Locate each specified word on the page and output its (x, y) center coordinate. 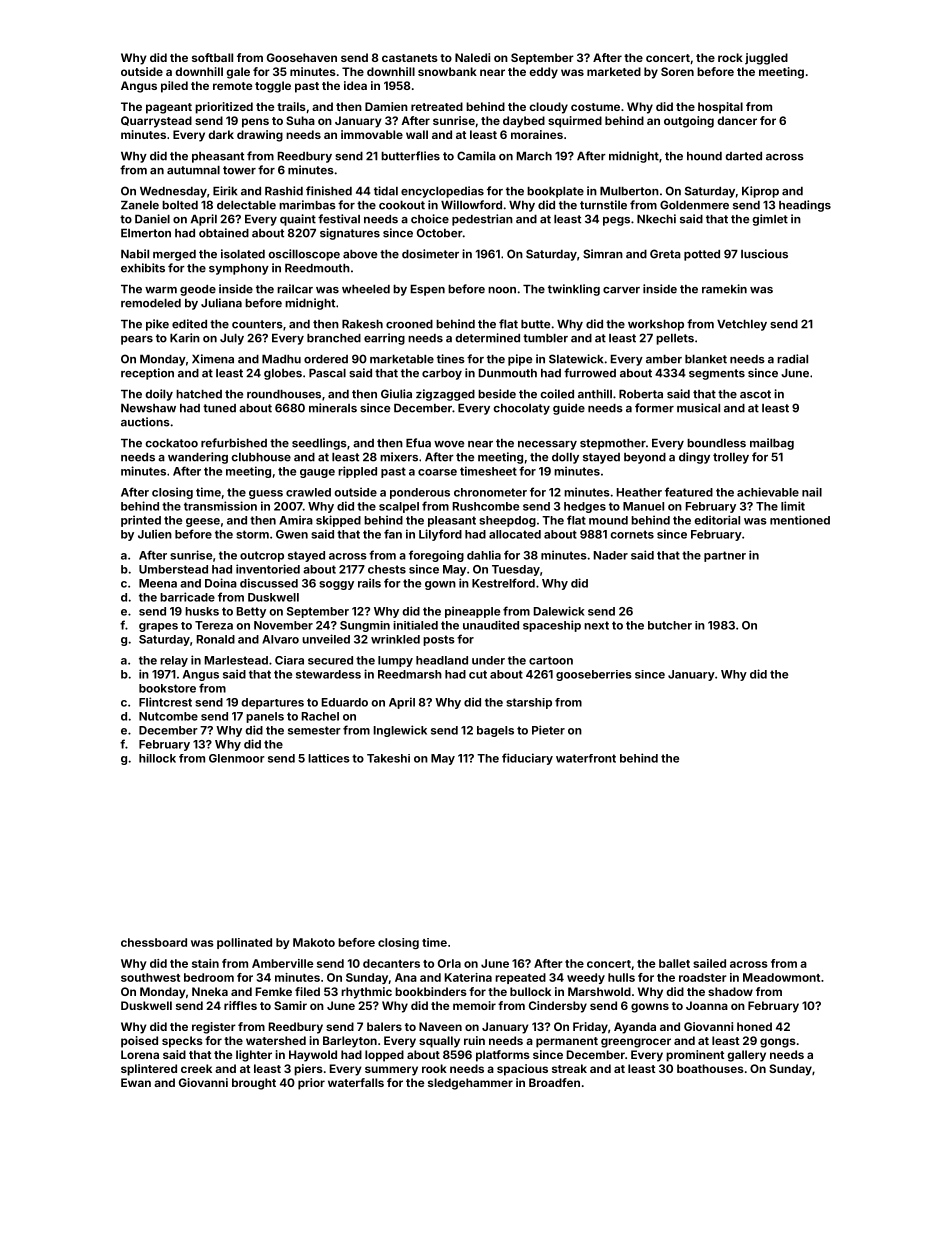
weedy (586, 978)
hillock (157, 758)
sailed (709, 963)
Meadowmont (781, 977)
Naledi (472, 57)
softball (212, 57)
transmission (220, 506)
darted (743, 156)
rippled (357, 472)
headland (442, 660)
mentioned (800, 520)
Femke (274, 991)
